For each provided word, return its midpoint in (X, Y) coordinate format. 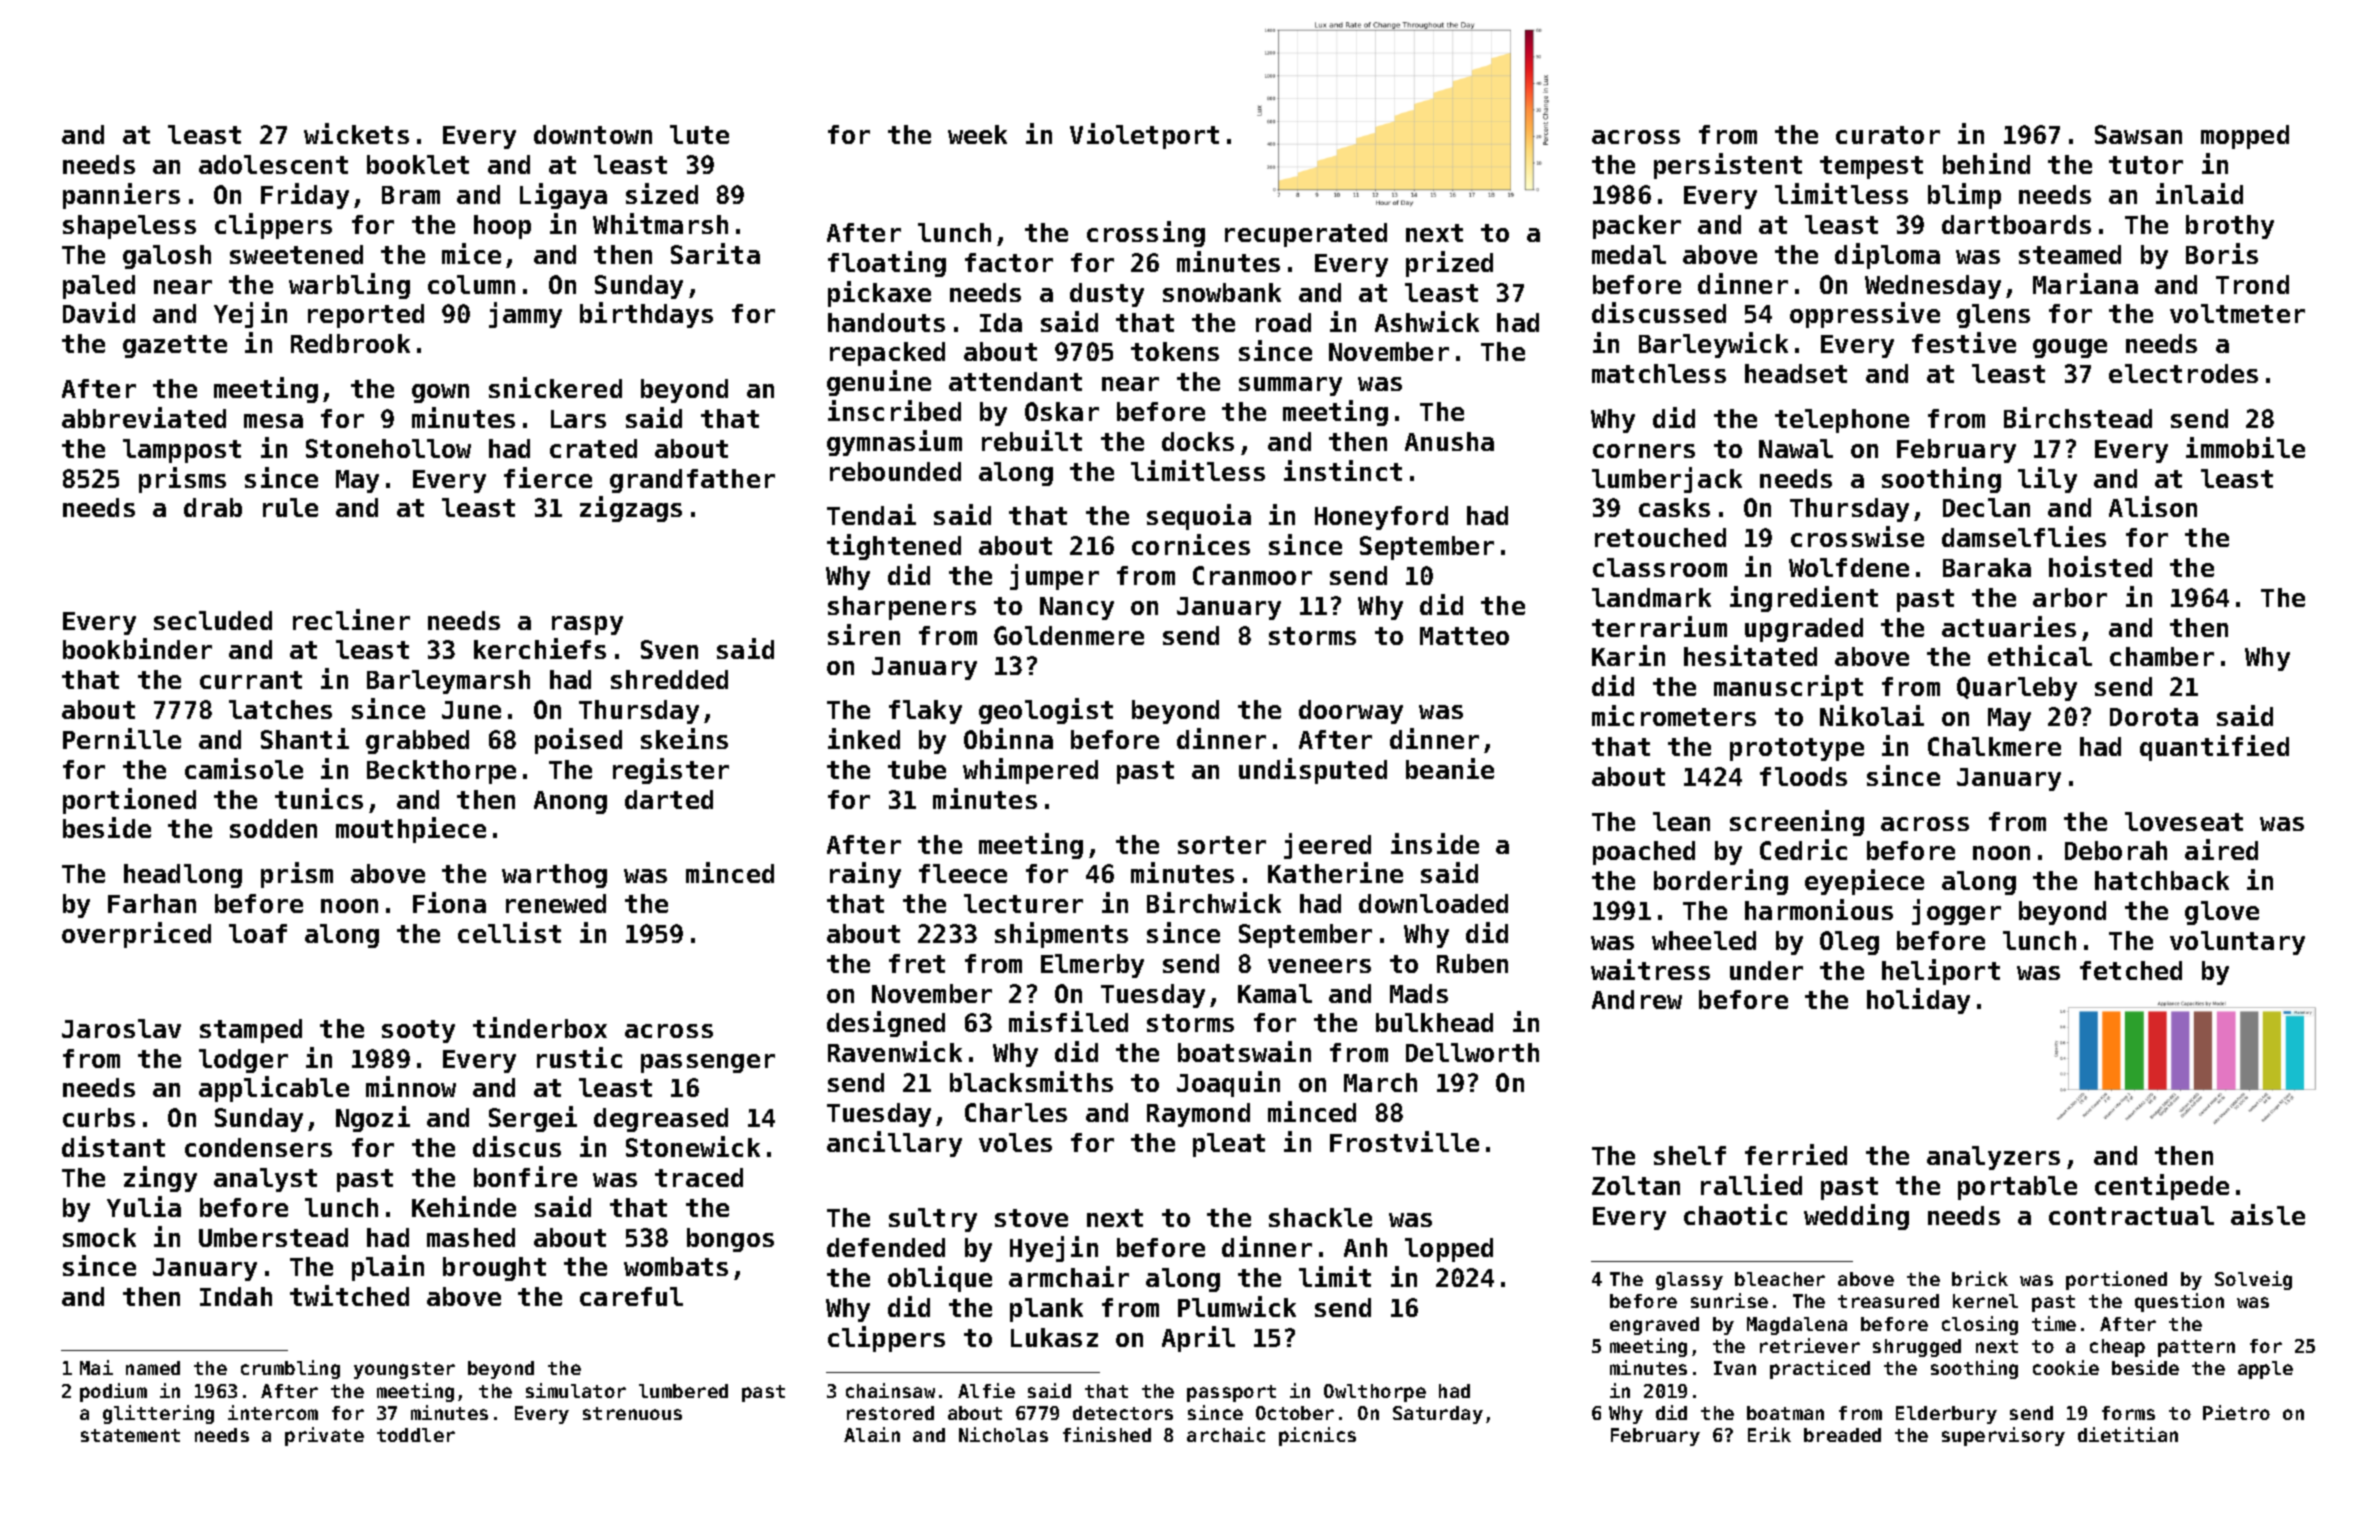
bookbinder (137, 648)
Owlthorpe (1375, 1393)
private (324, 1436)
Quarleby (2017, 689)
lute (699, 134)
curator (1888, 135)
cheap (2117, 1348)
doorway (1351, 712)
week (977, 134)
